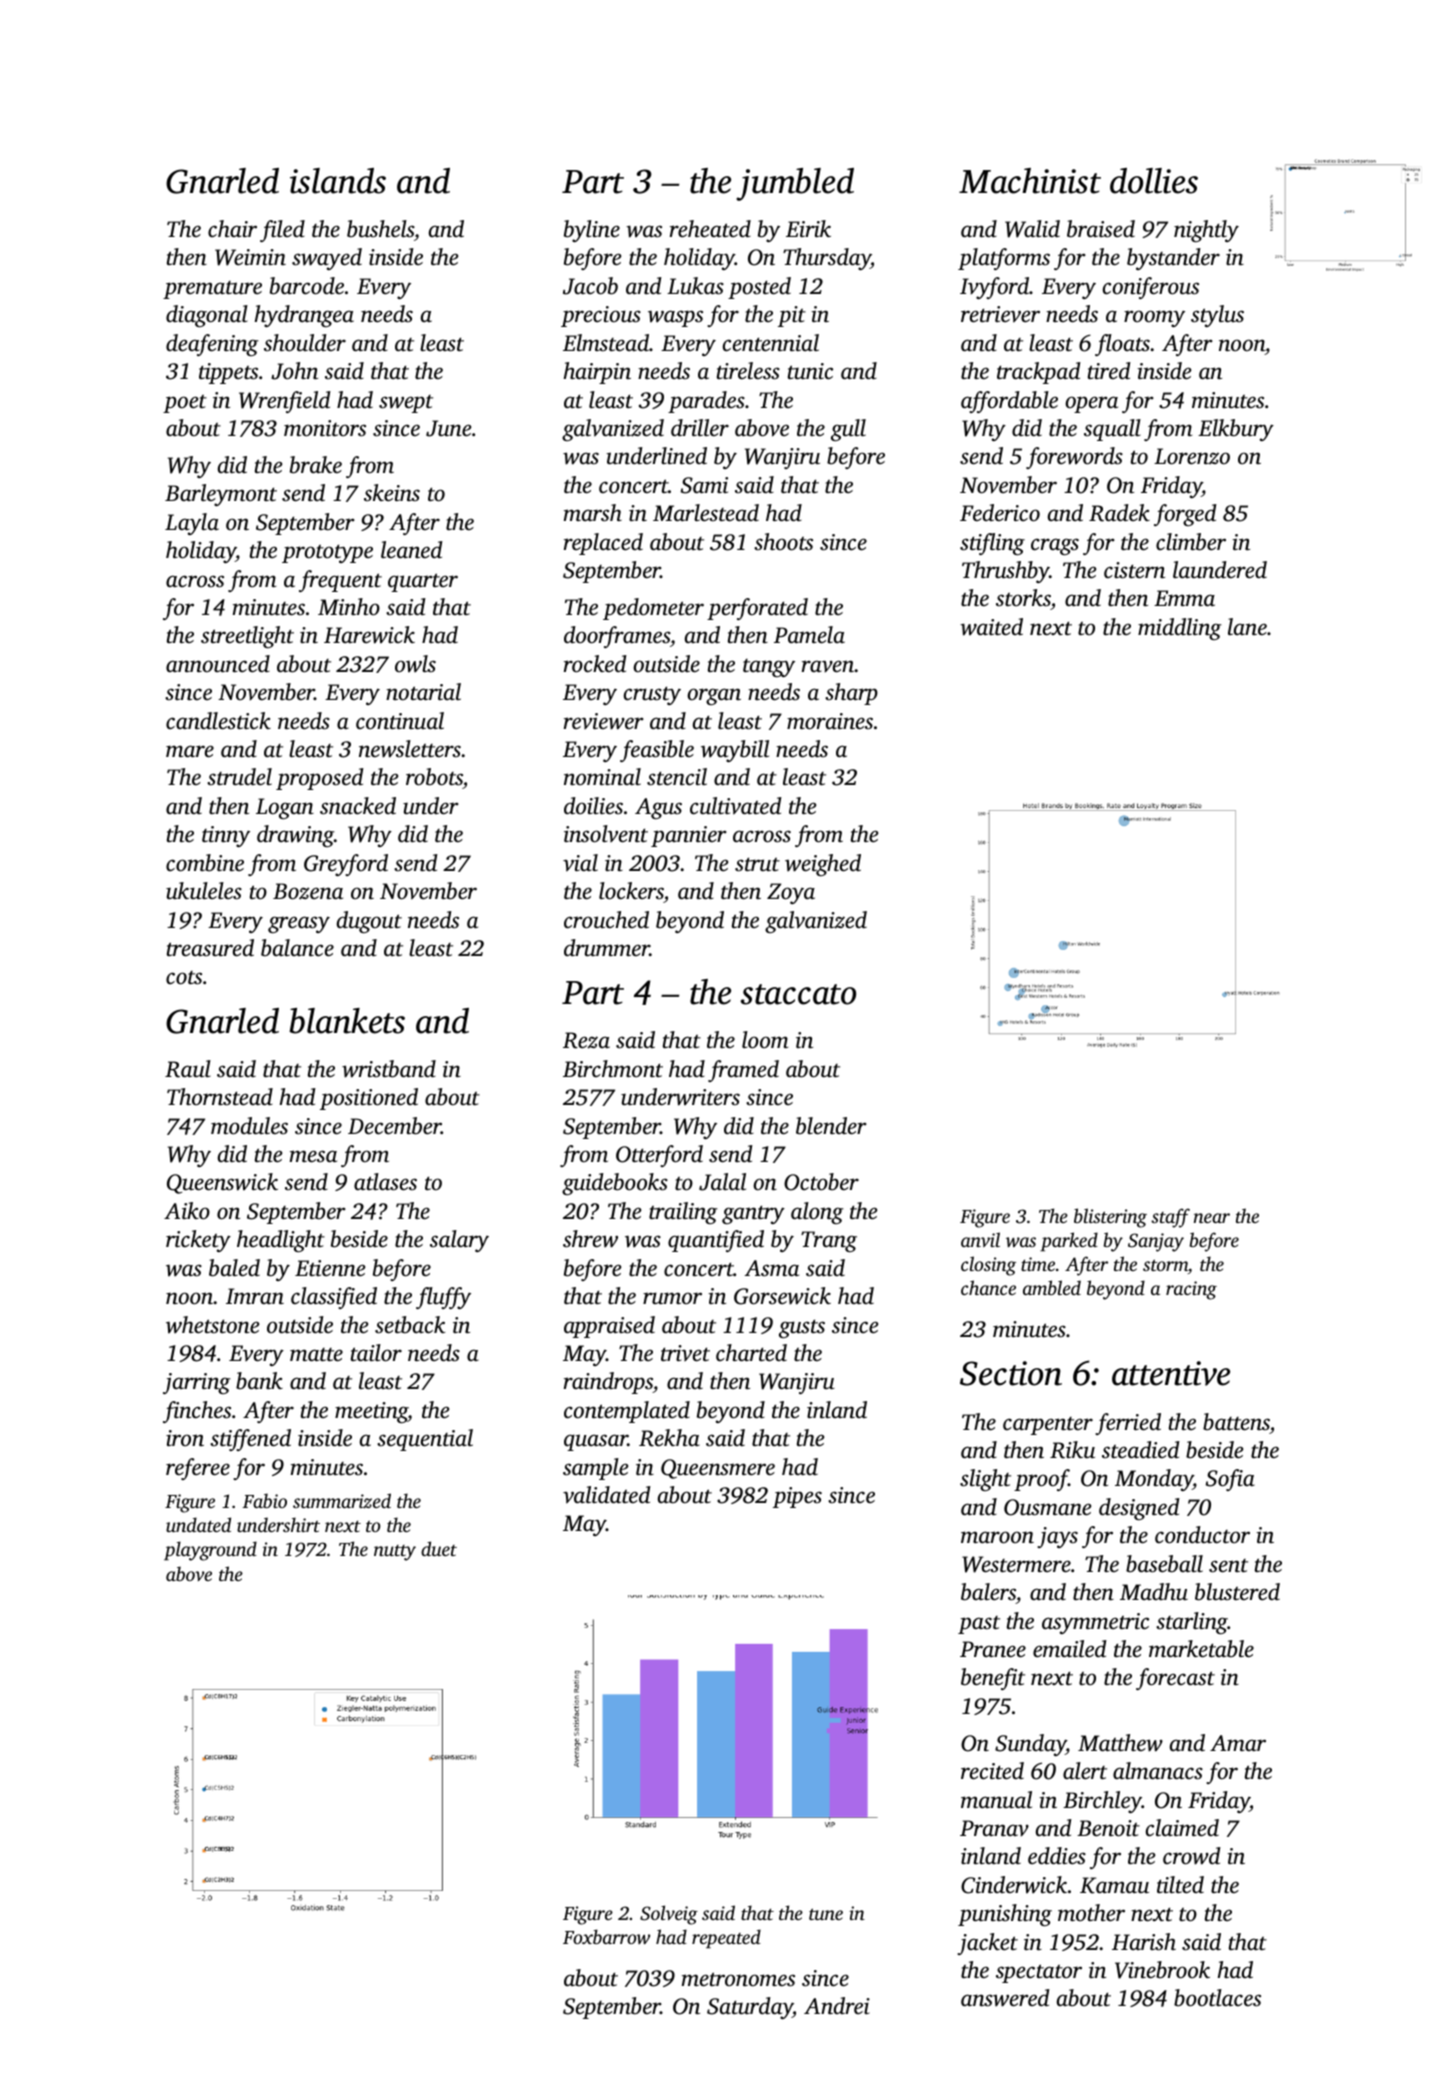 The image size is (1450, 2100). I want to click on Raul, so click(188, 1069).
